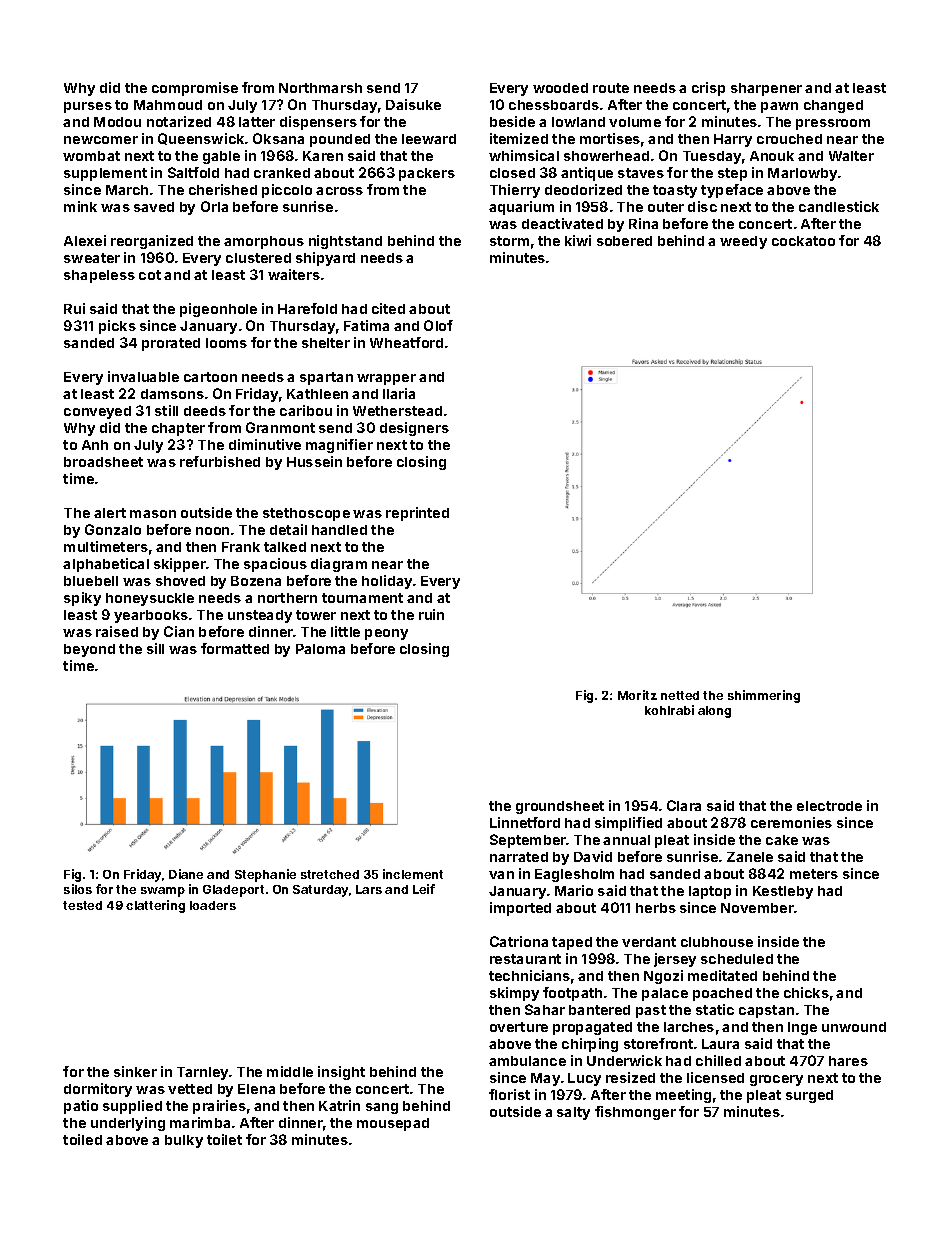 This page has height=1233, width=952. I want to click on waiters, so click(294, 274).
